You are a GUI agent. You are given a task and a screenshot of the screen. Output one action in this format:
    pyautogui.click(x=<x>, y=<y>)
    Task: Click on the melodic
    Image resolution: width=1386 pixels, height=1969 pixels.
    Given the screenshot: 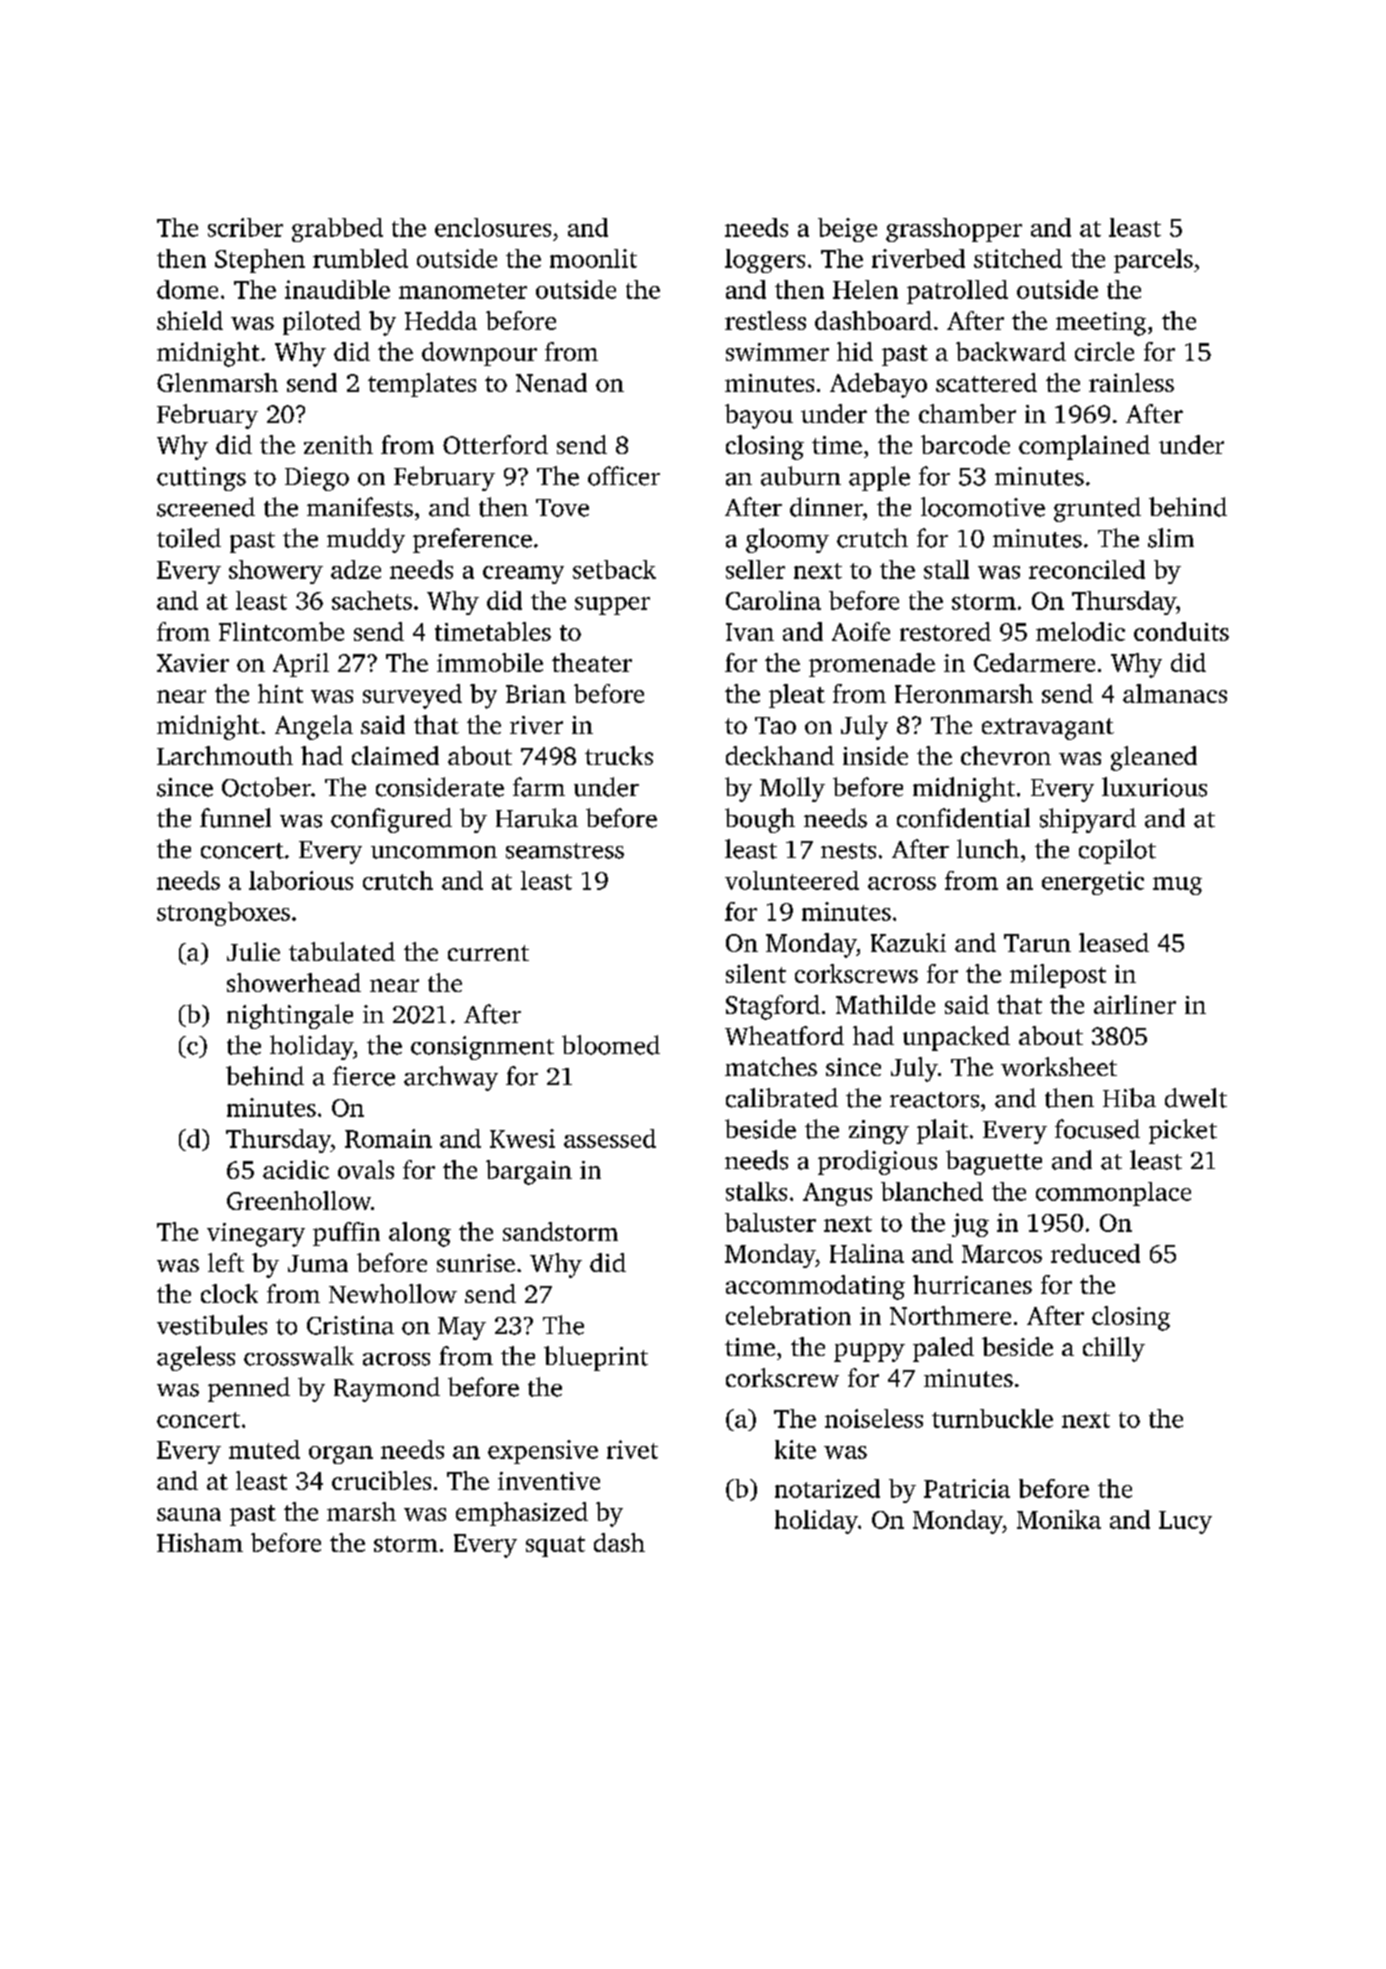 What is the action you would take?
    pyautogui.click(x=1080, y=631)
